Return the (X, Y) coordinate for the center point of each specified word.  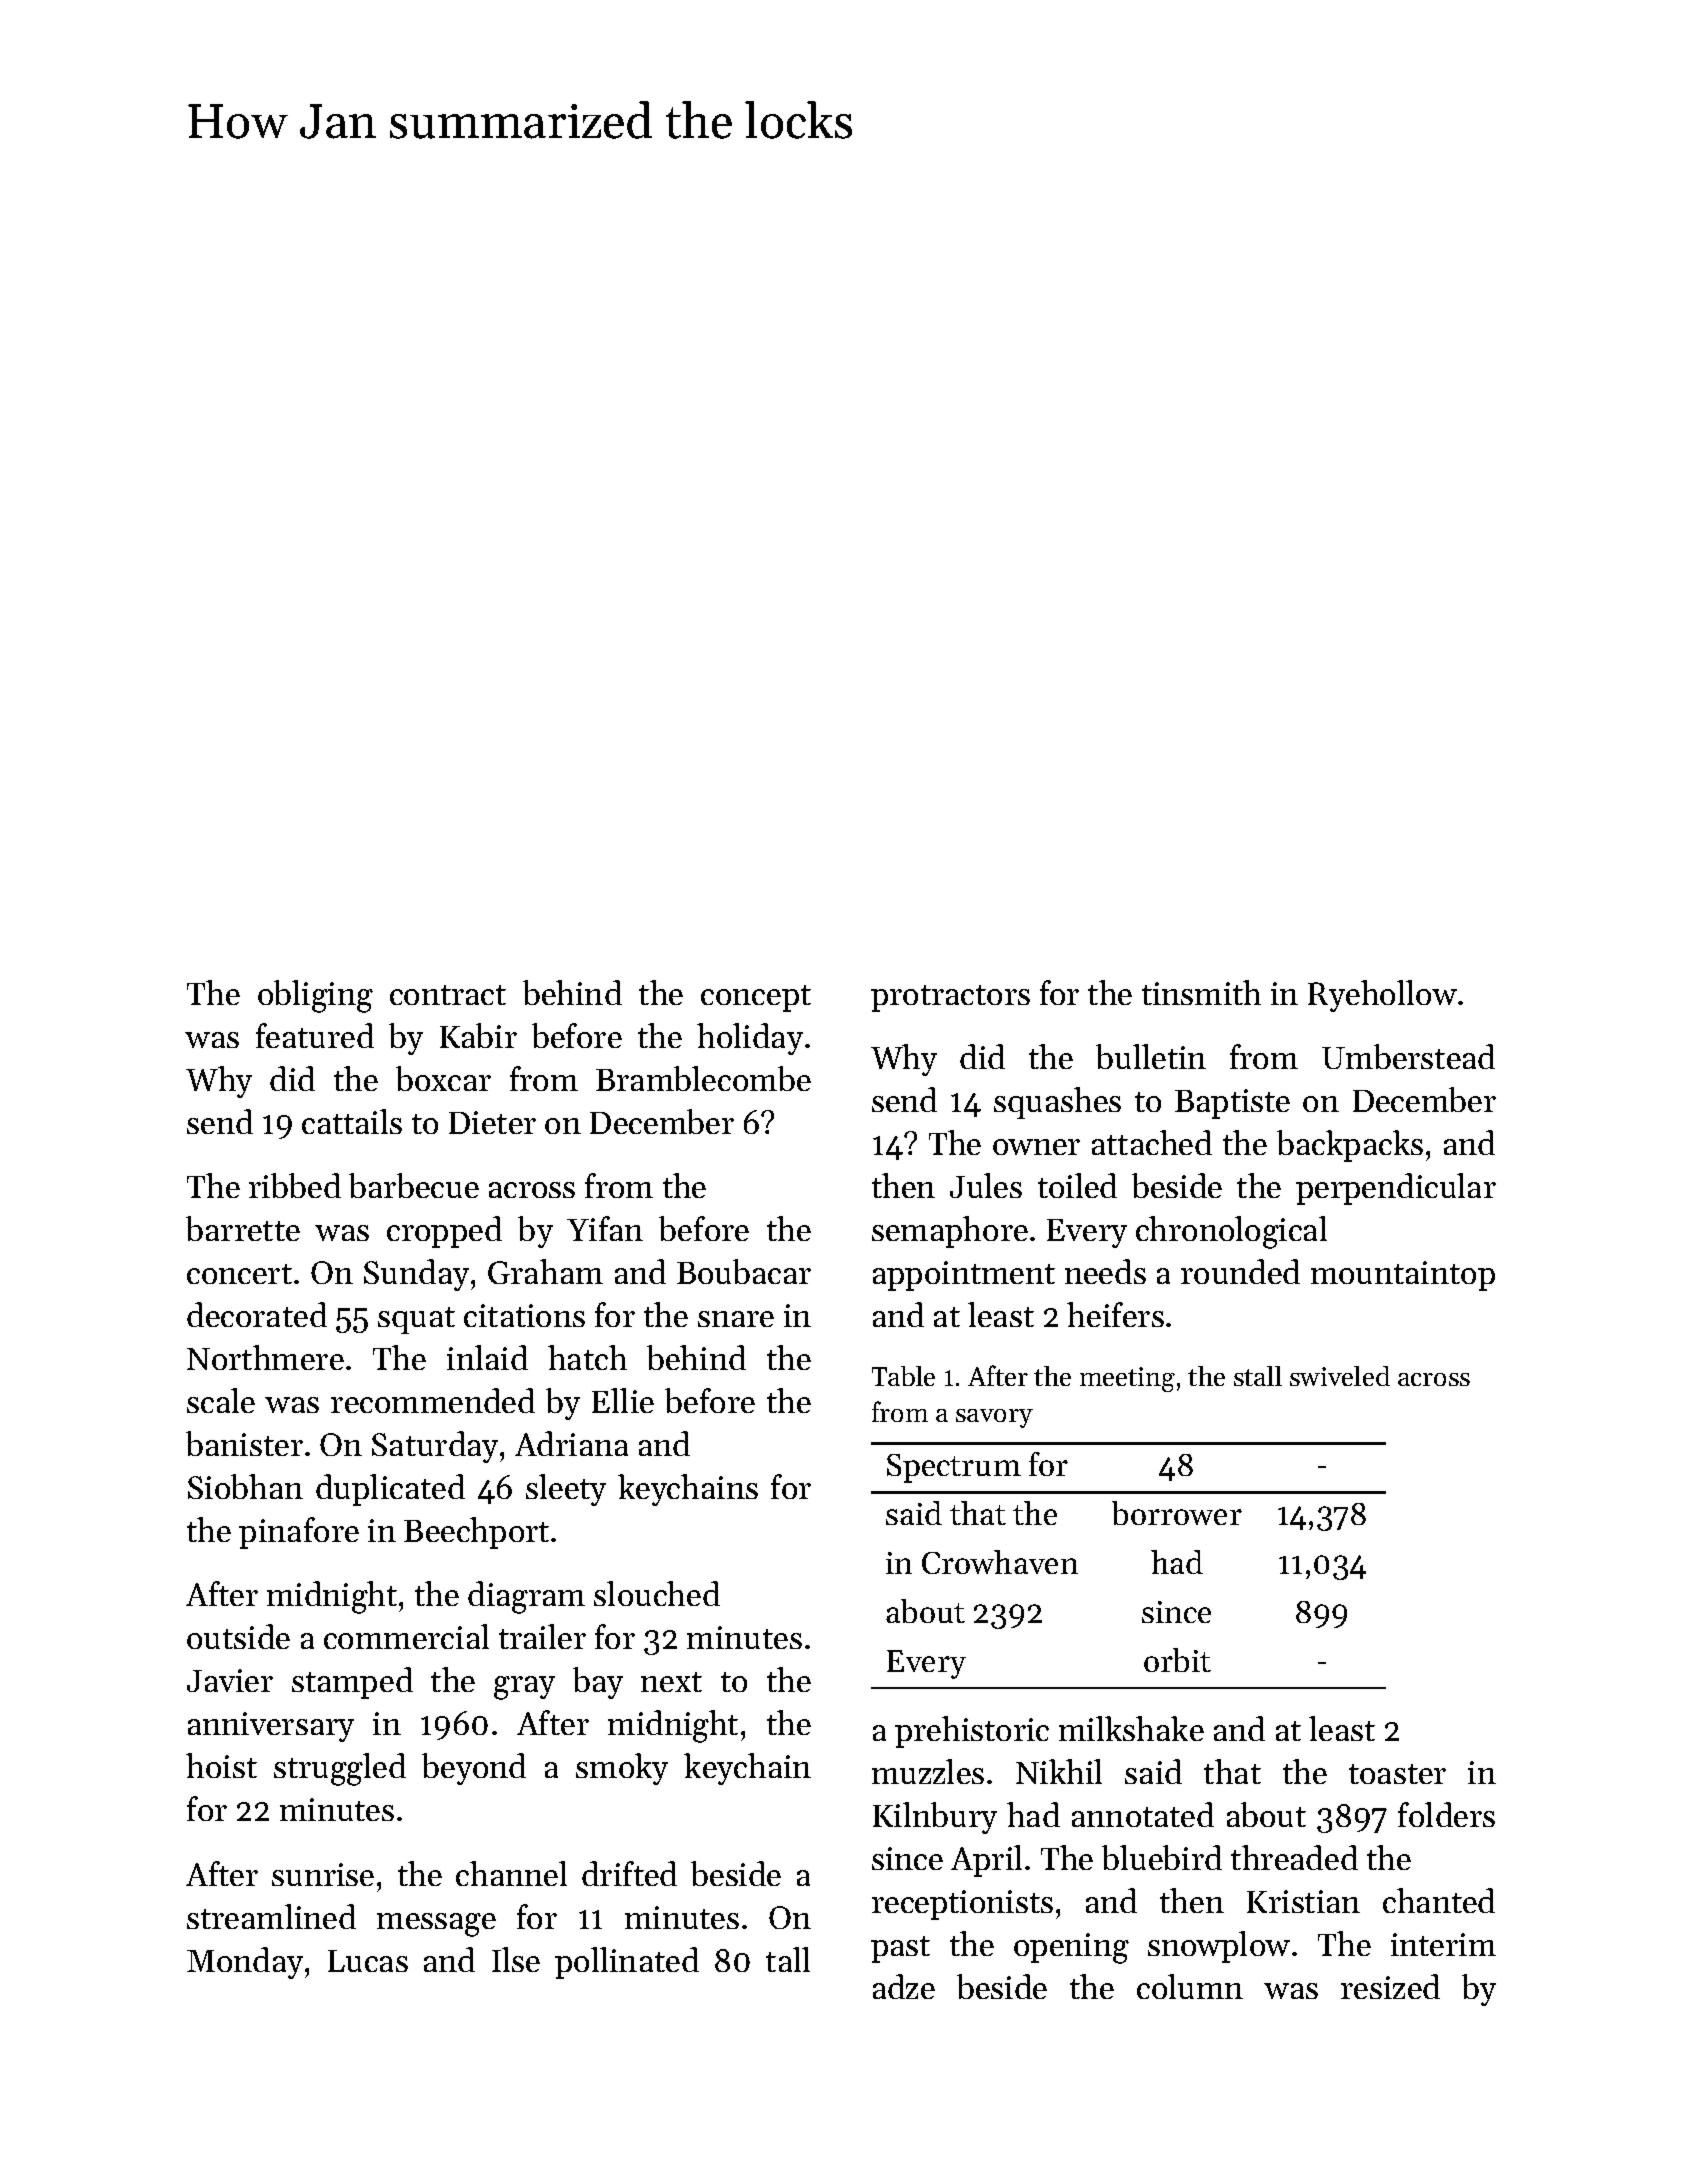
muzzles (928, 1771)
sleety (566, 1490)
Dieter (492, 1122)
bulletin (1151, 1056)
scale (221, 1400)
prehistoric (972, 1732)
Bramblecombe (703, 1078)
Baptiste (1232, 1104)
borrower (1177, 1513)
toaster (1397, 1774)
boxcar (443, 1078)
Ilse (516, 1959)
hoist (221, 1765)
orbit (1177, 1660)
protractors (950, 998)
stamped (352, 1683)
